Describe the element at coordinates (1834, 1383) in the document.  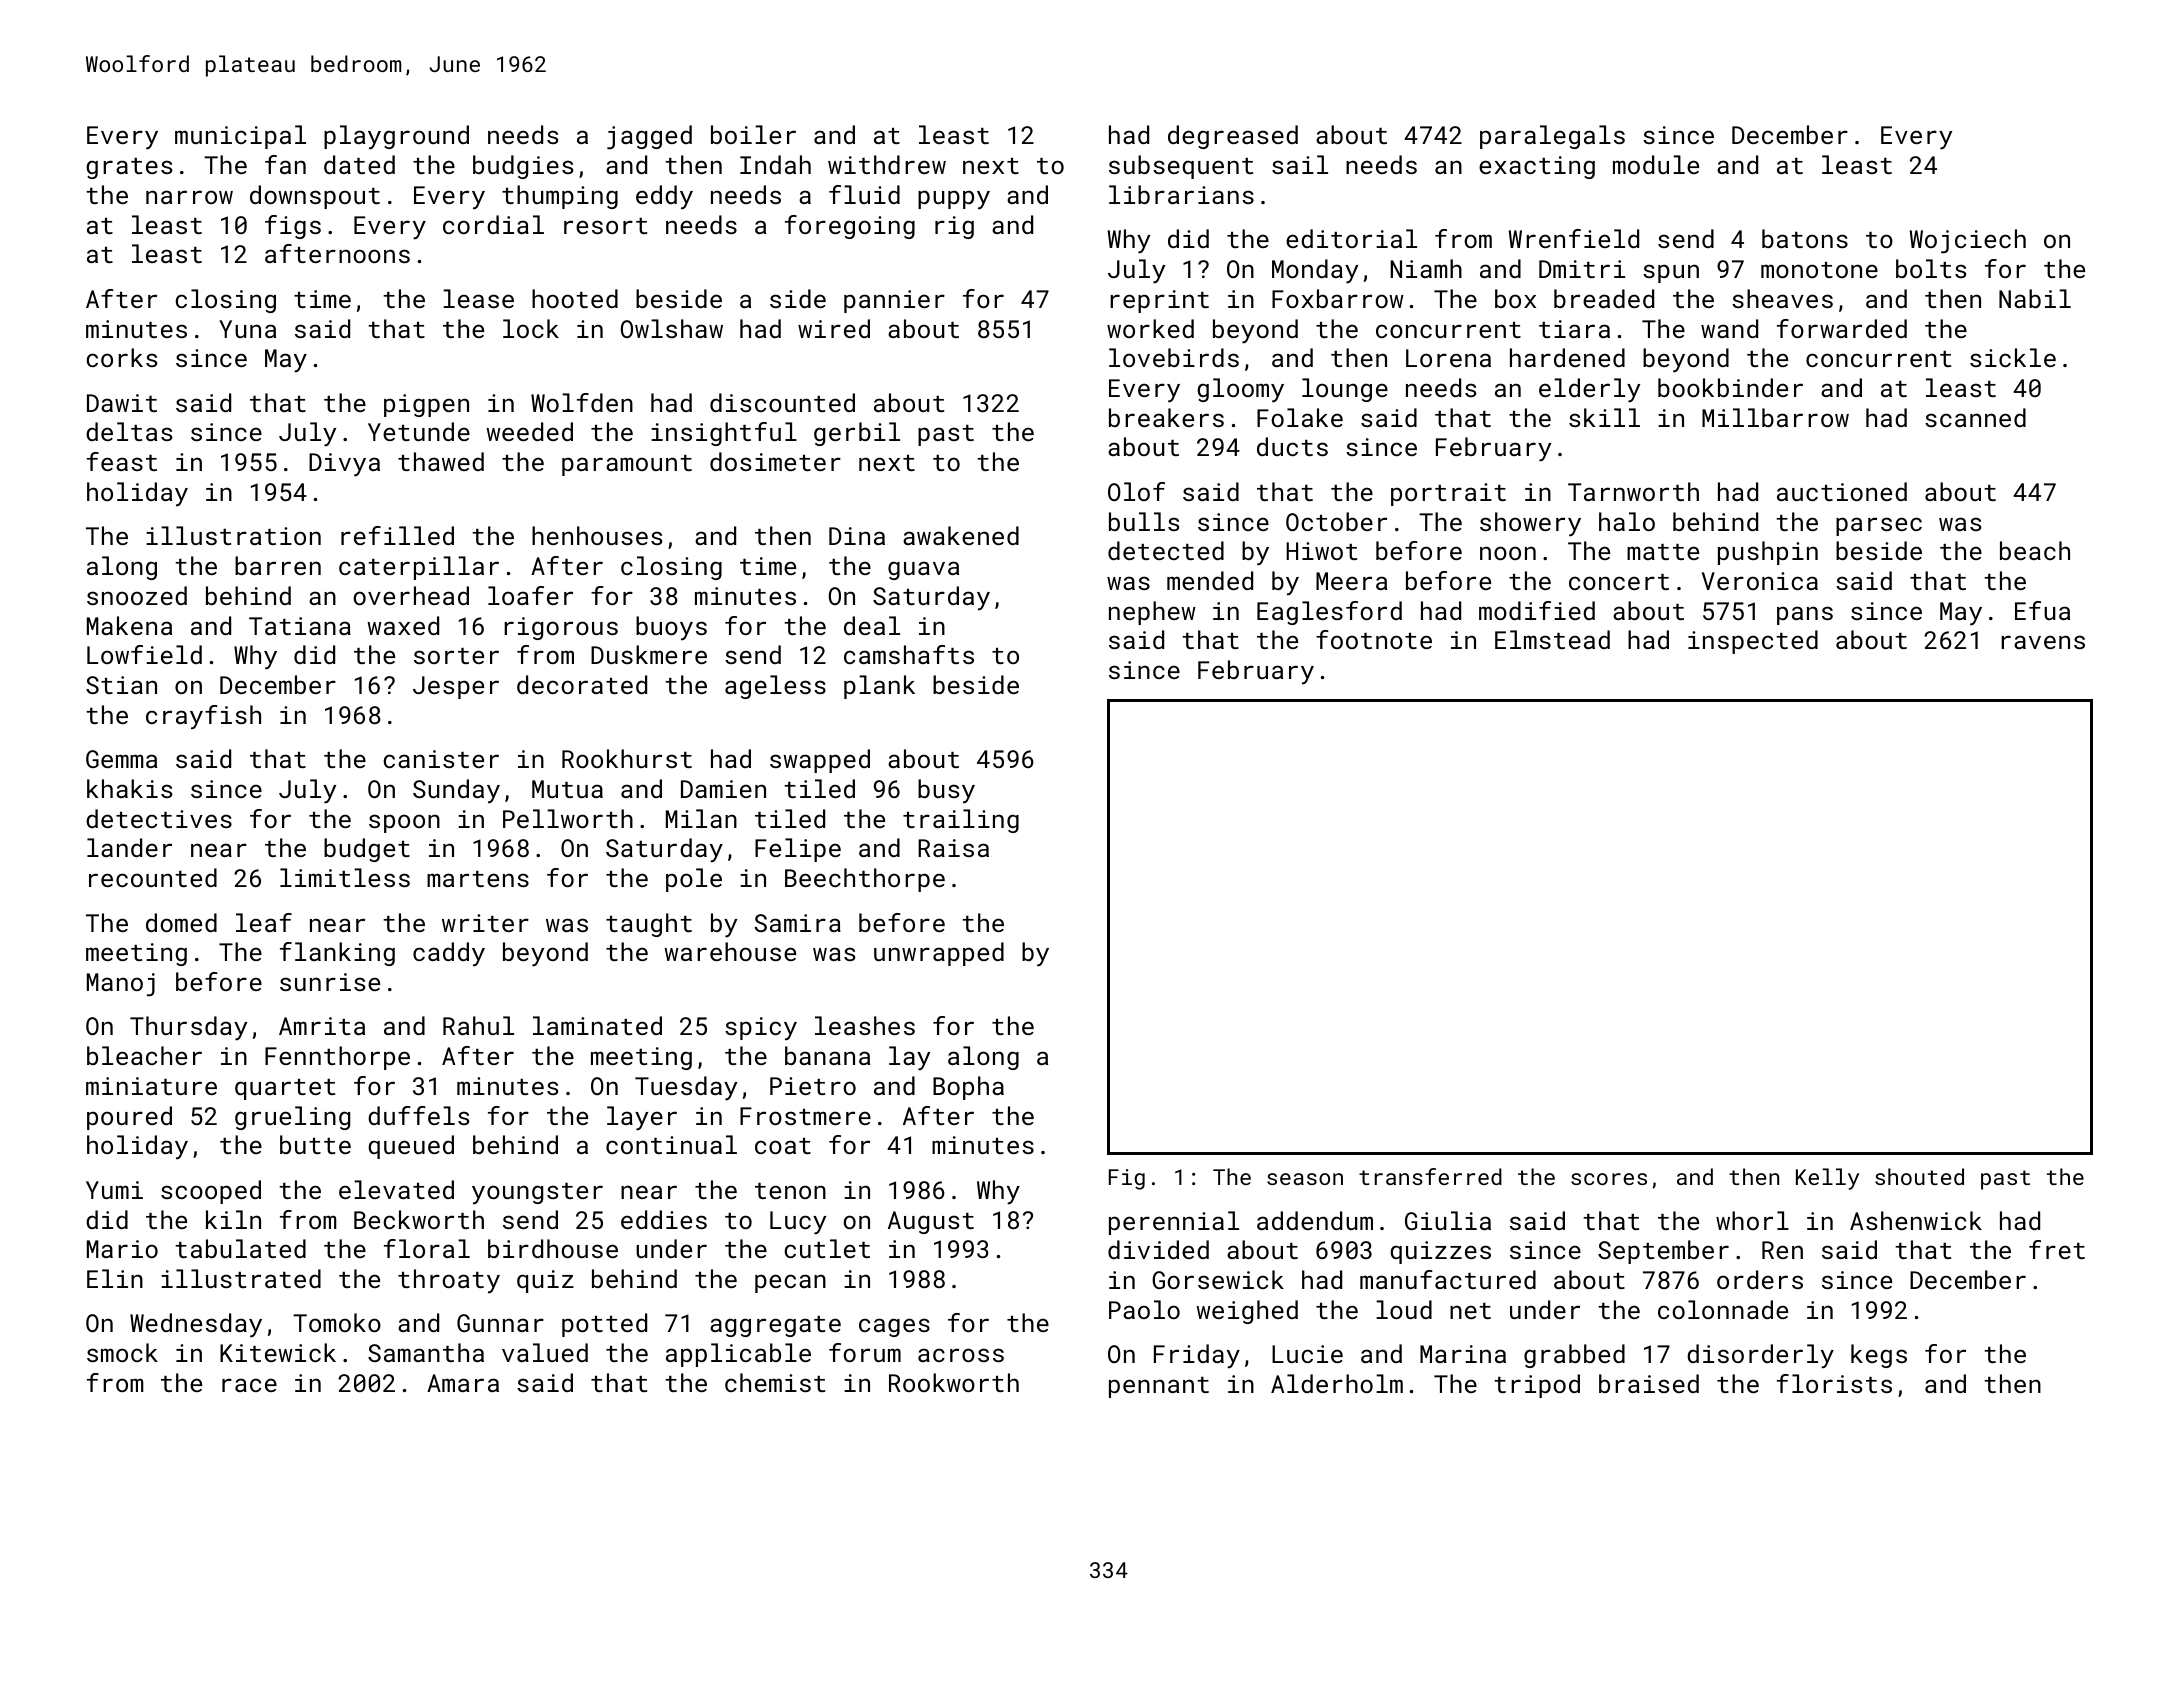
I see `florists` at that location.
